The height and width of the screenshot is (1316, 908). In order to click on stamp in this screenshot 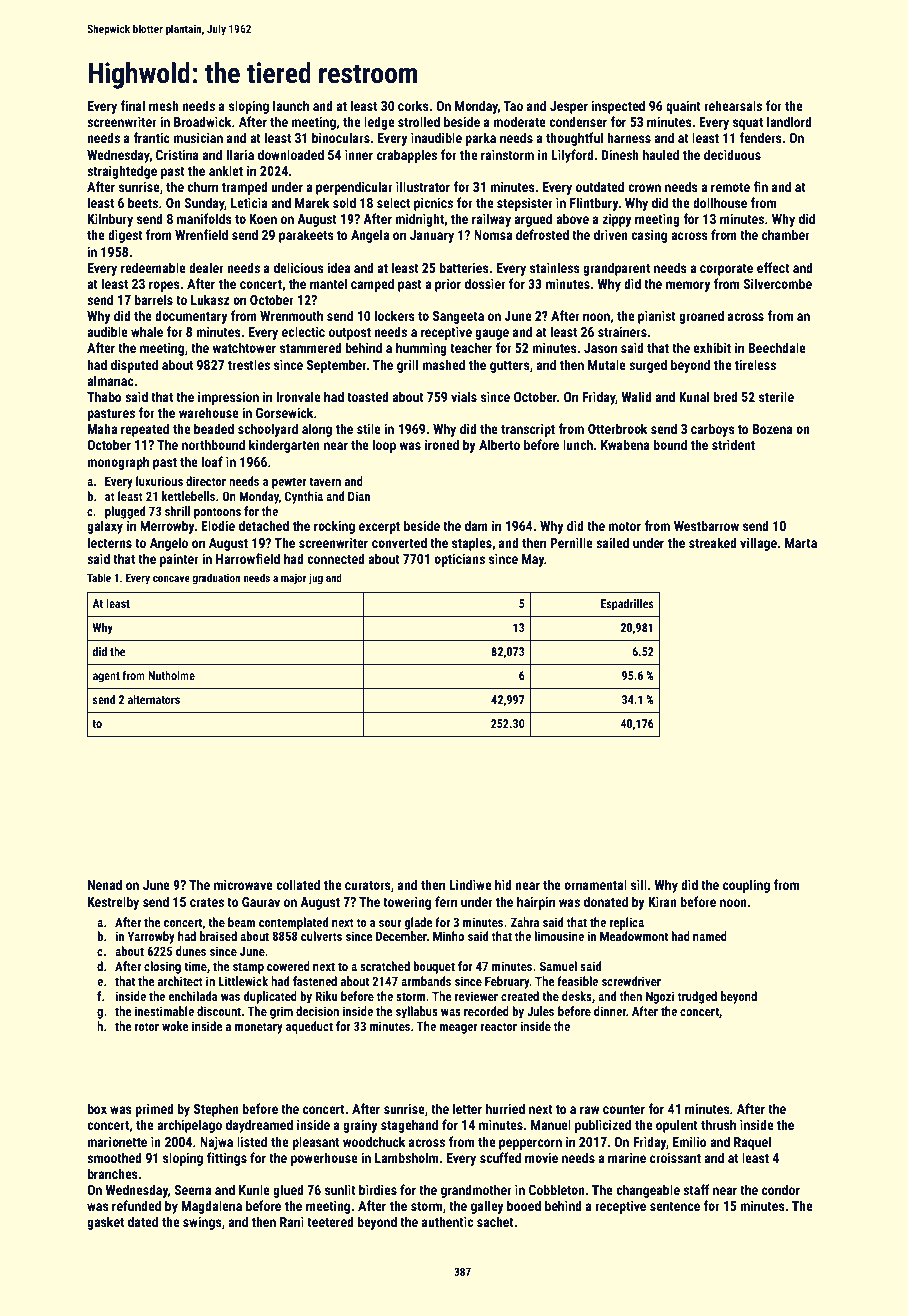, I will do `click(248, 968)`.
